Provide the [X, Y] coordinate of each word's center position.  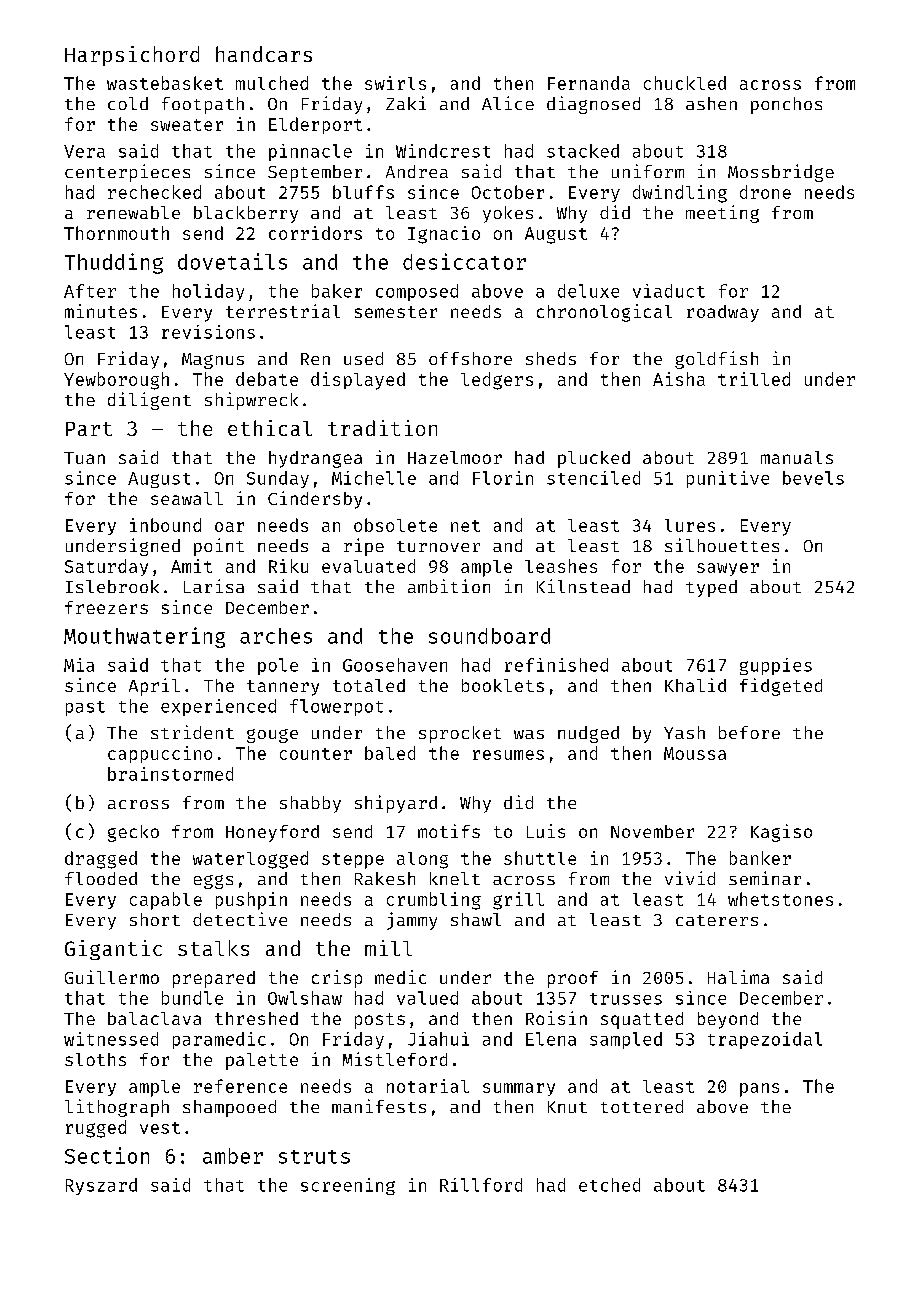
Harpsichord [132, 56]
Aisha [679, 379]
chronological [604, 313]
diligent [149, 401]
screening [348, 1186]
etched [609, 1185]
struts [314, 1157]
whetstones [780, 899]
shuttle [540, 858]
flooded [101, 878]
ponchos [786, 105]
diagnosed [593, 105]
